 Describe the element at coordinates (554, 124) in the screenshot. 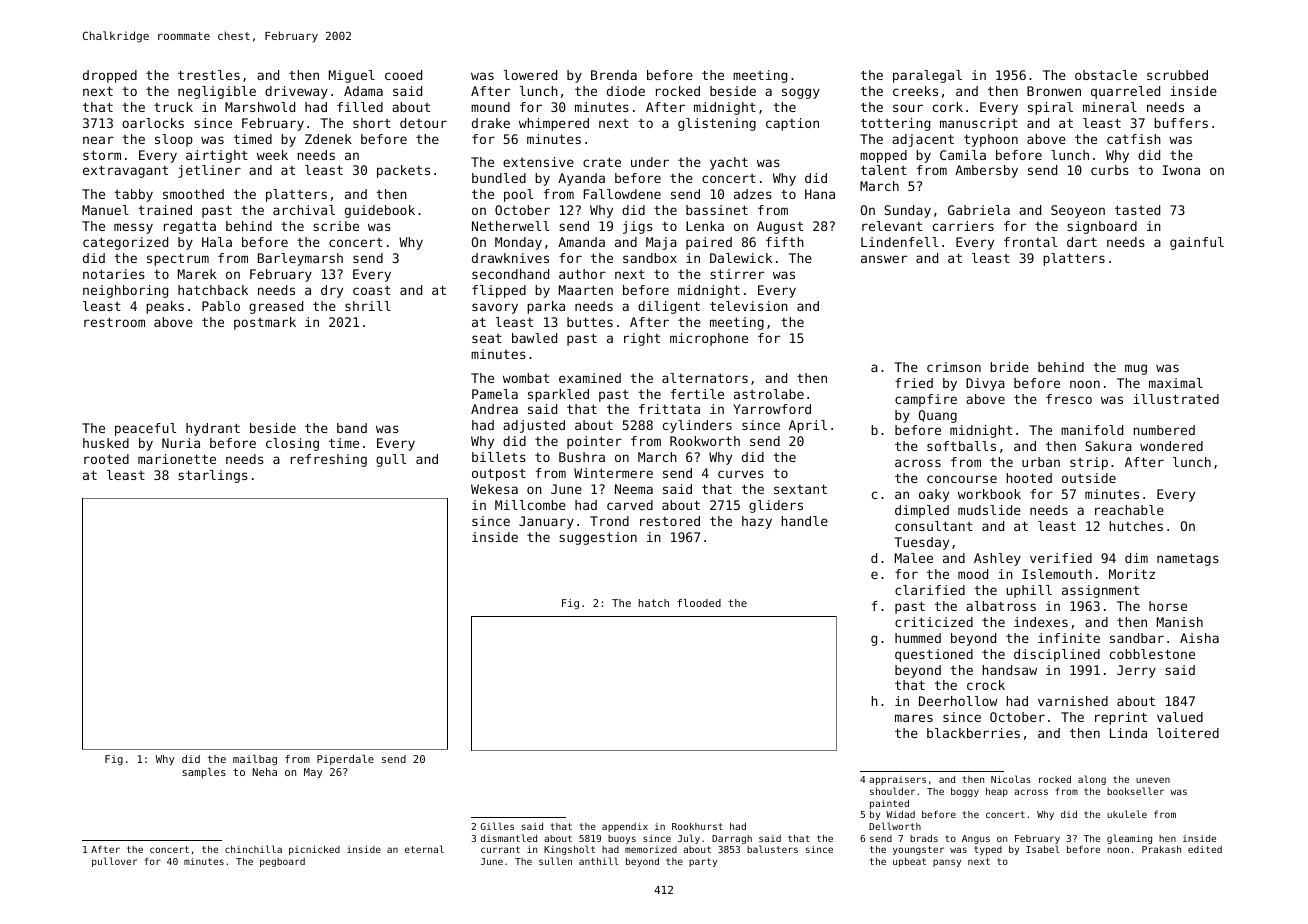

I see `whimpered` at that location.
